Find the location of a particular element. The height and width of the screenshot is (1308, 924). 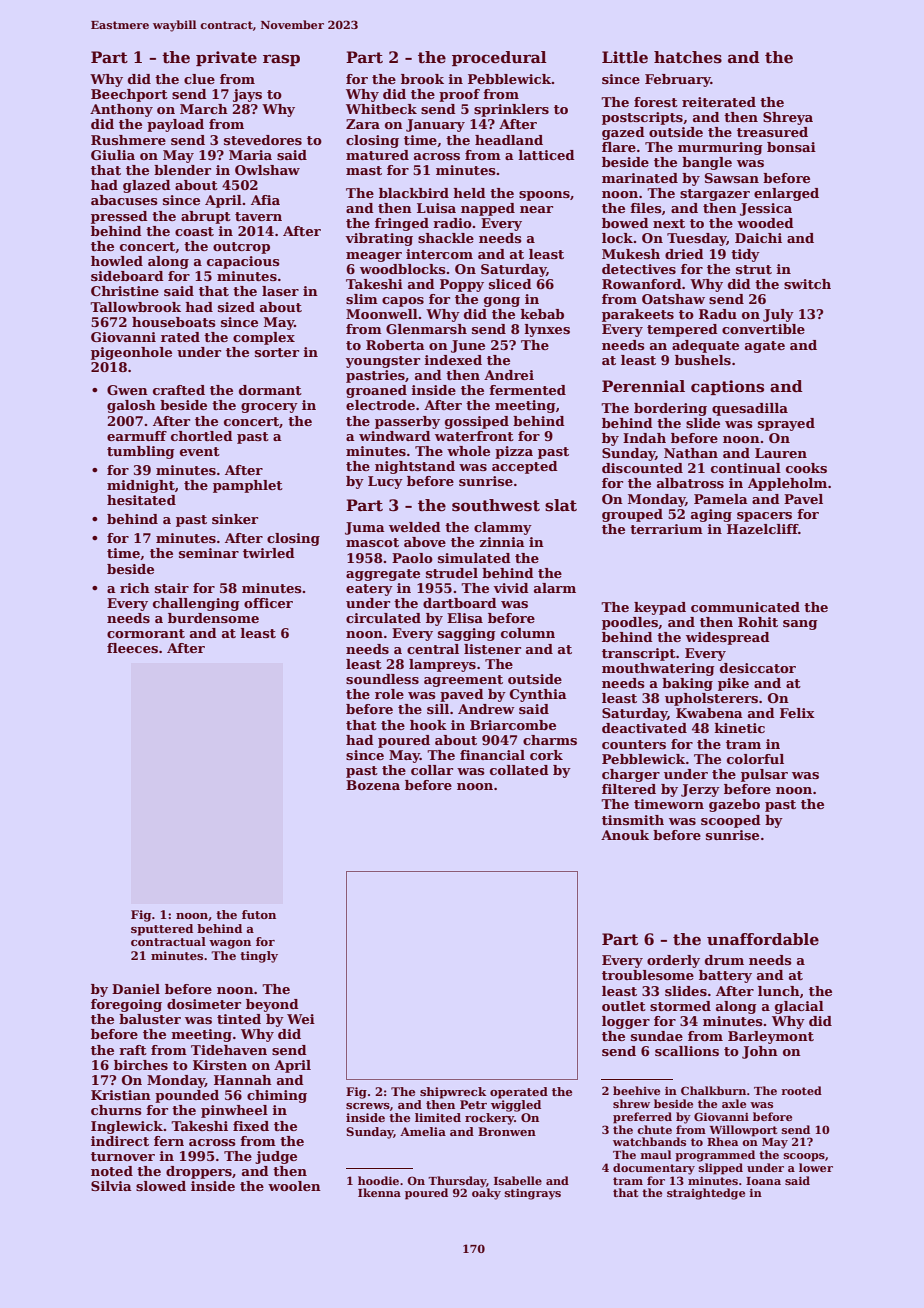

procedural is located at coordinates (499, 58).
